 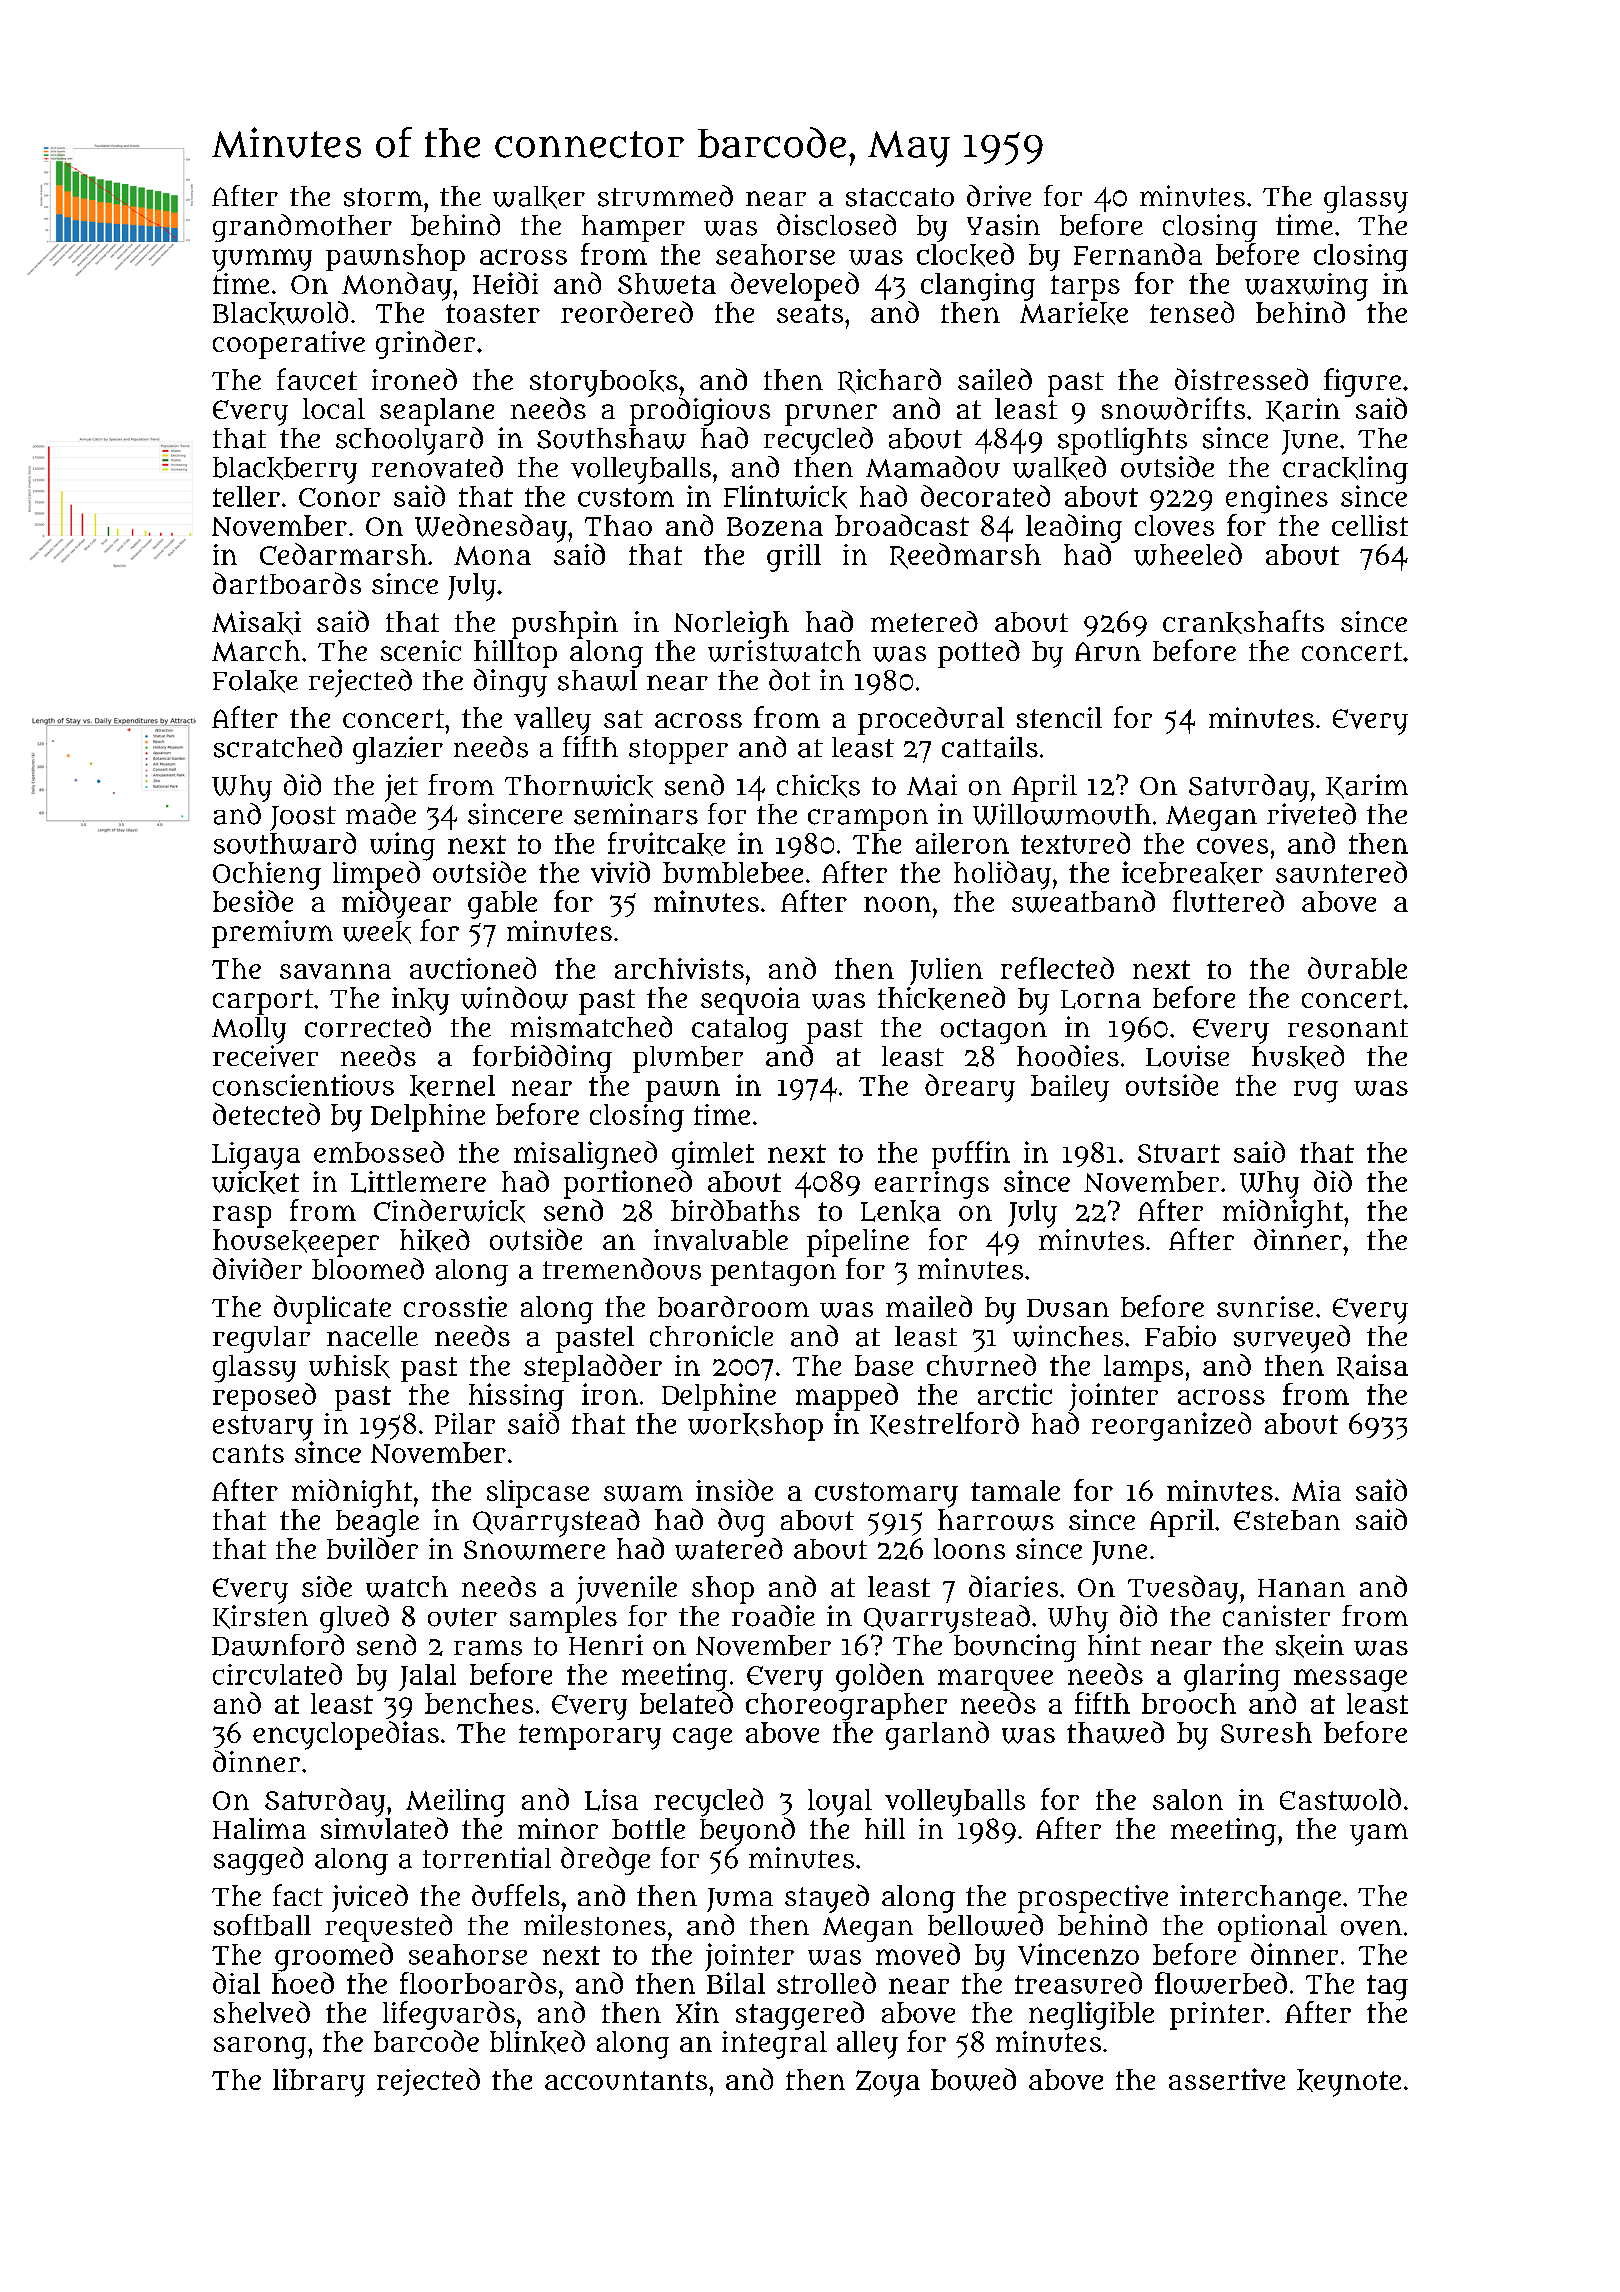 I want to click on Zoya, so click(x=888, y=2083).
